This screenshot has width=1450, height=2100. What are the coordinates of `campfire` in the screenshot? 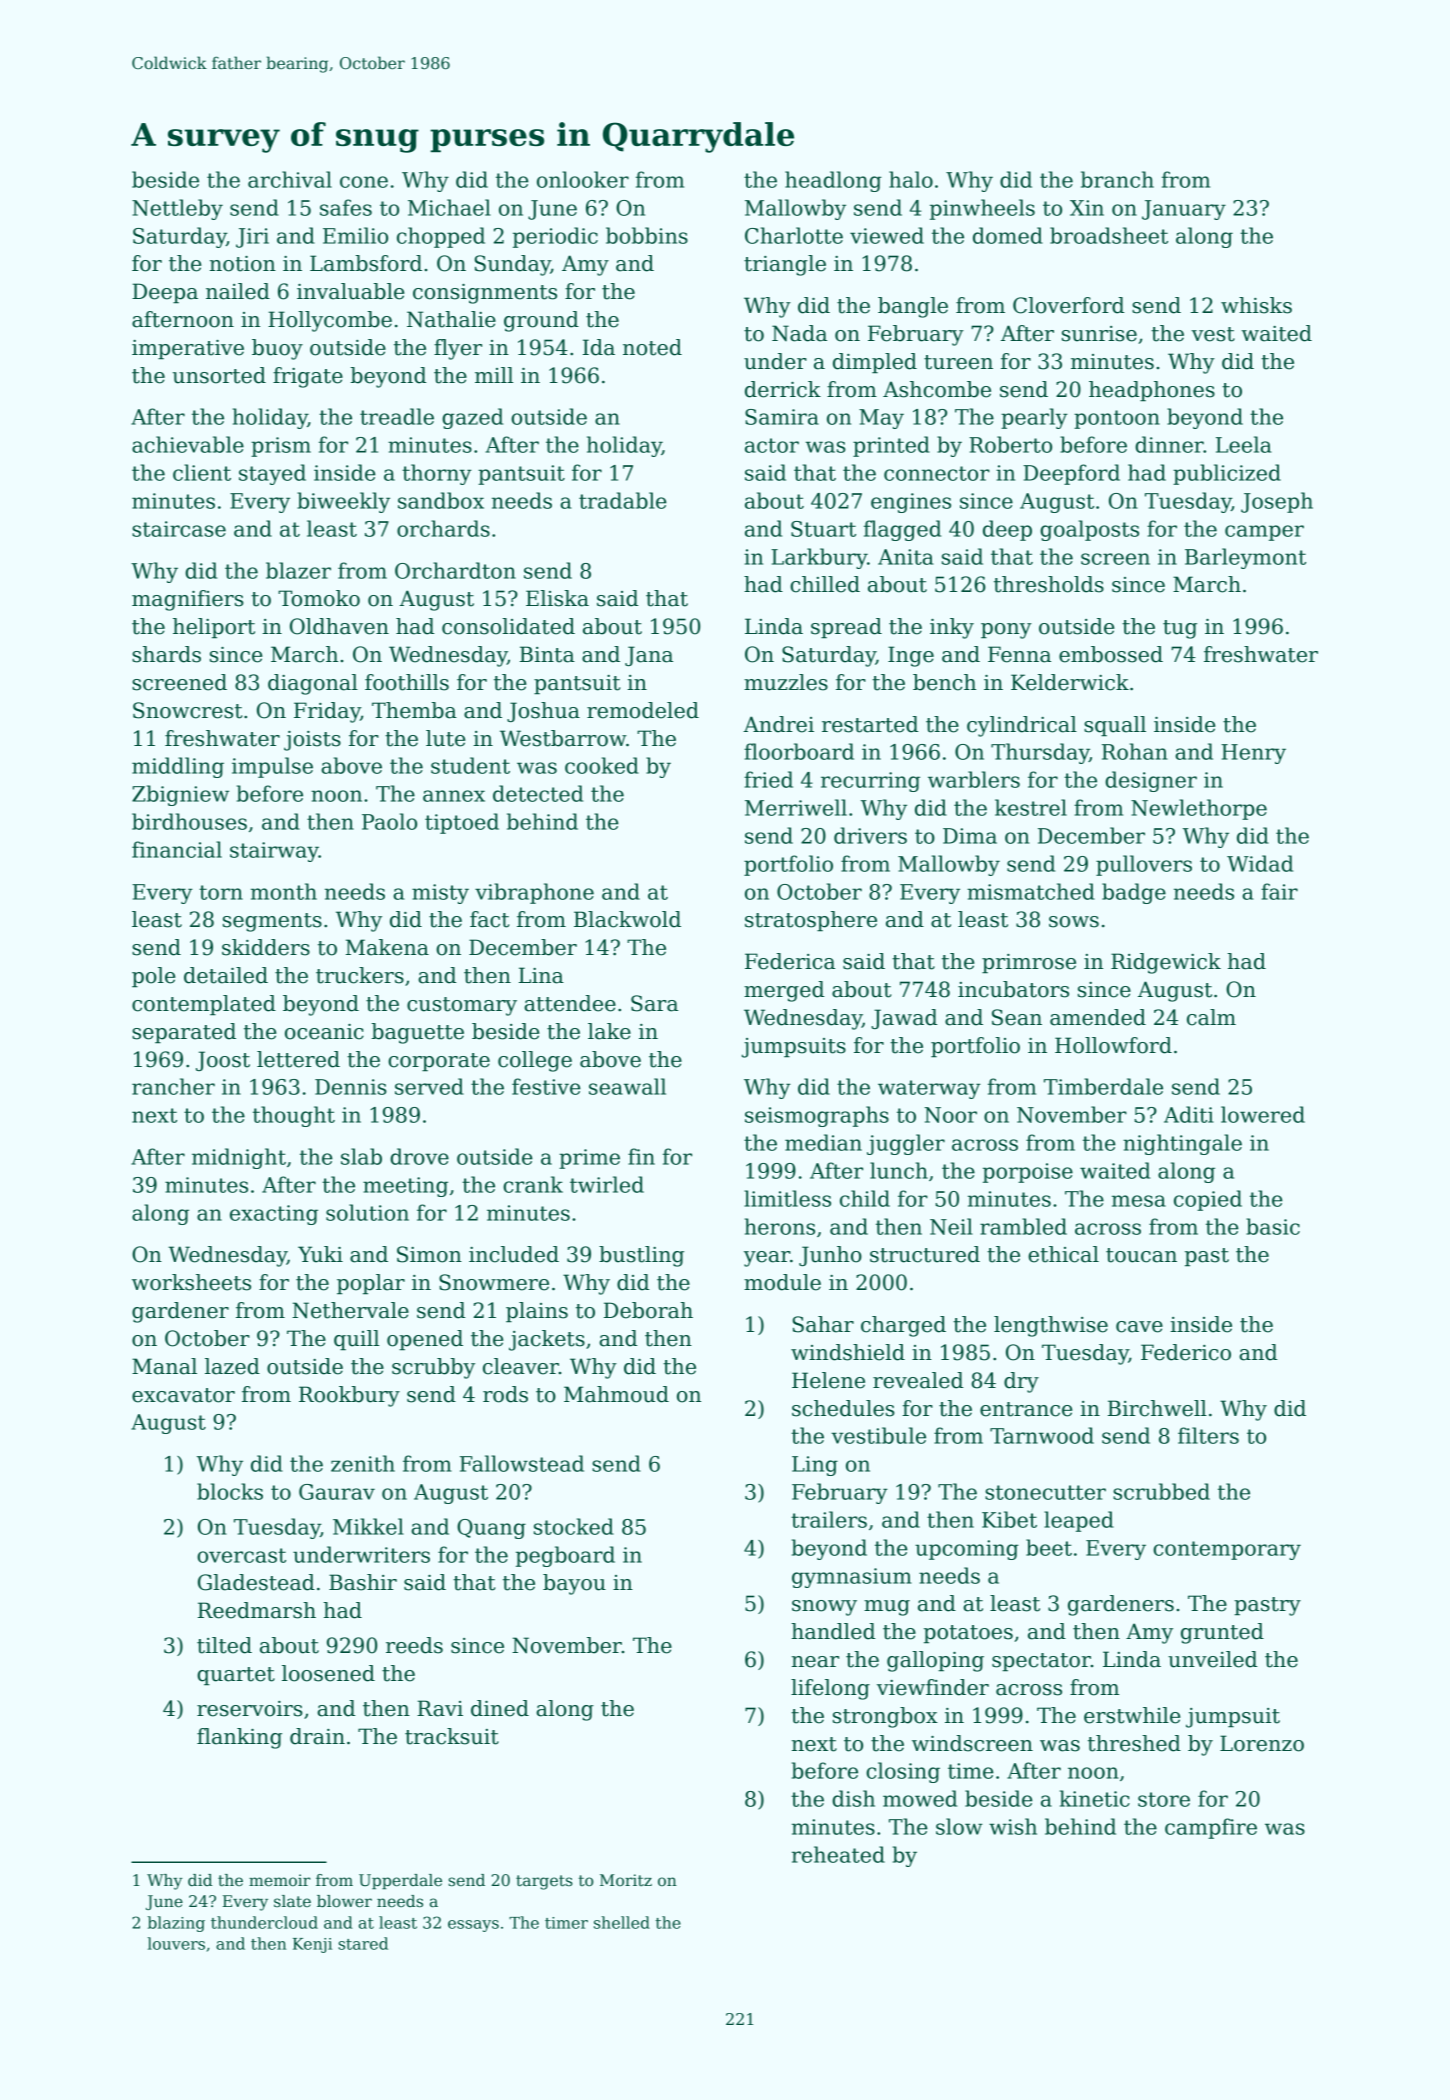 It's located at (1211, 1828).
